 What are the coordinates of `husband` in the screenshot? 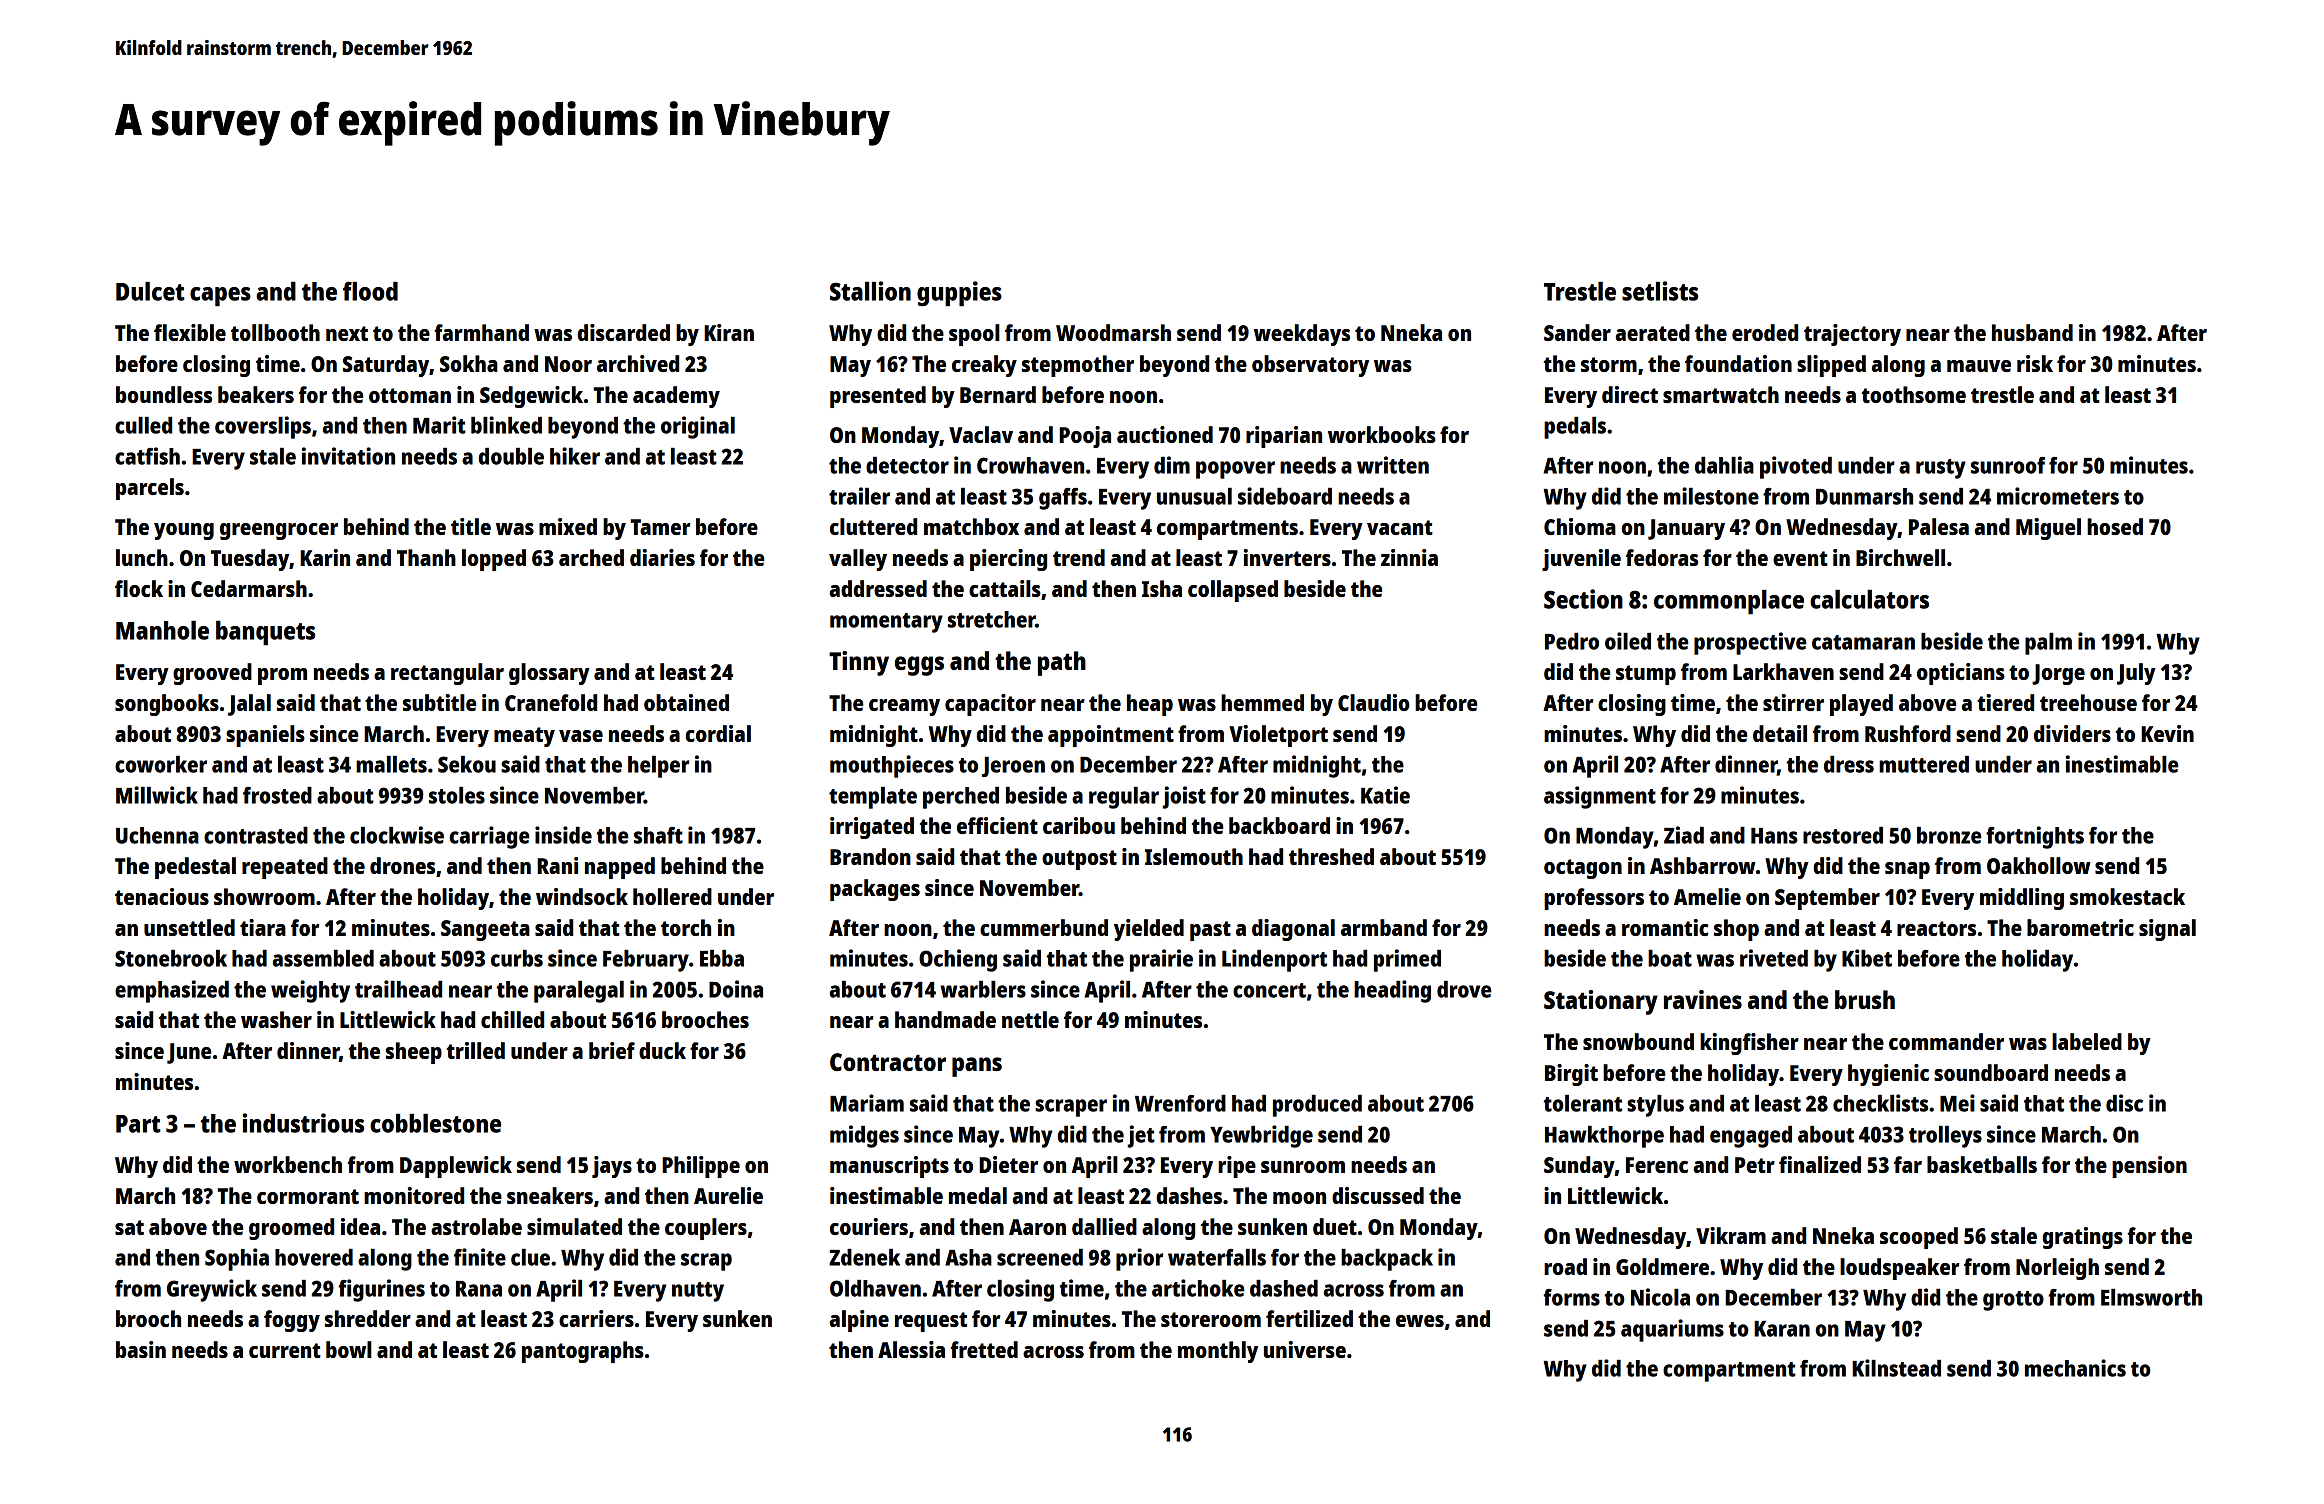 It's located at (2032, 332).
